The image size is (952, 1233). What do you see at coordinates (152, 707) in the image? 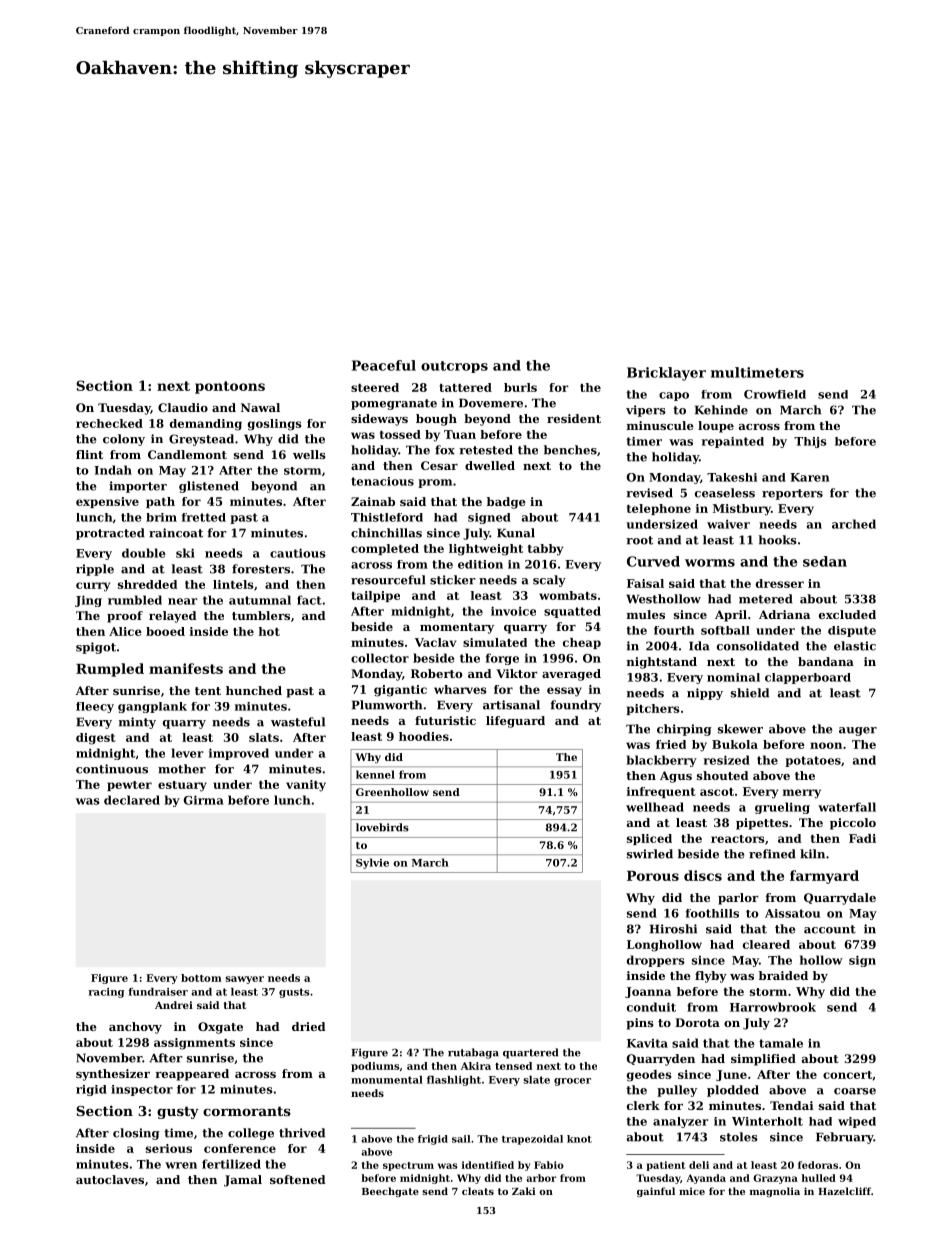
I see `gangplank` at bounding box center [152, 707].
